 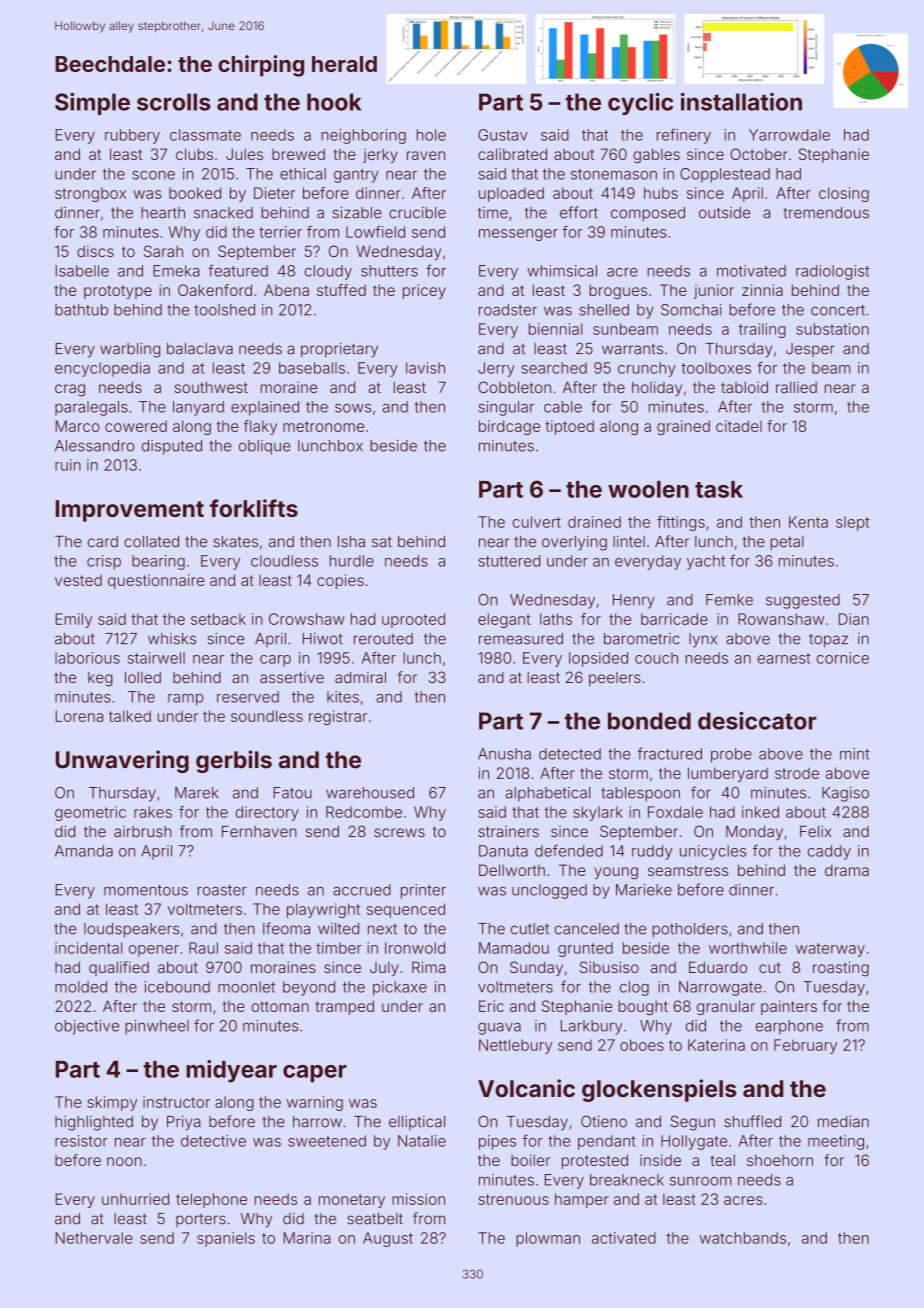 What do you see at coordinates (716, 368) in the document?
I see `toolboxes` at bounding box center [716, 368].
